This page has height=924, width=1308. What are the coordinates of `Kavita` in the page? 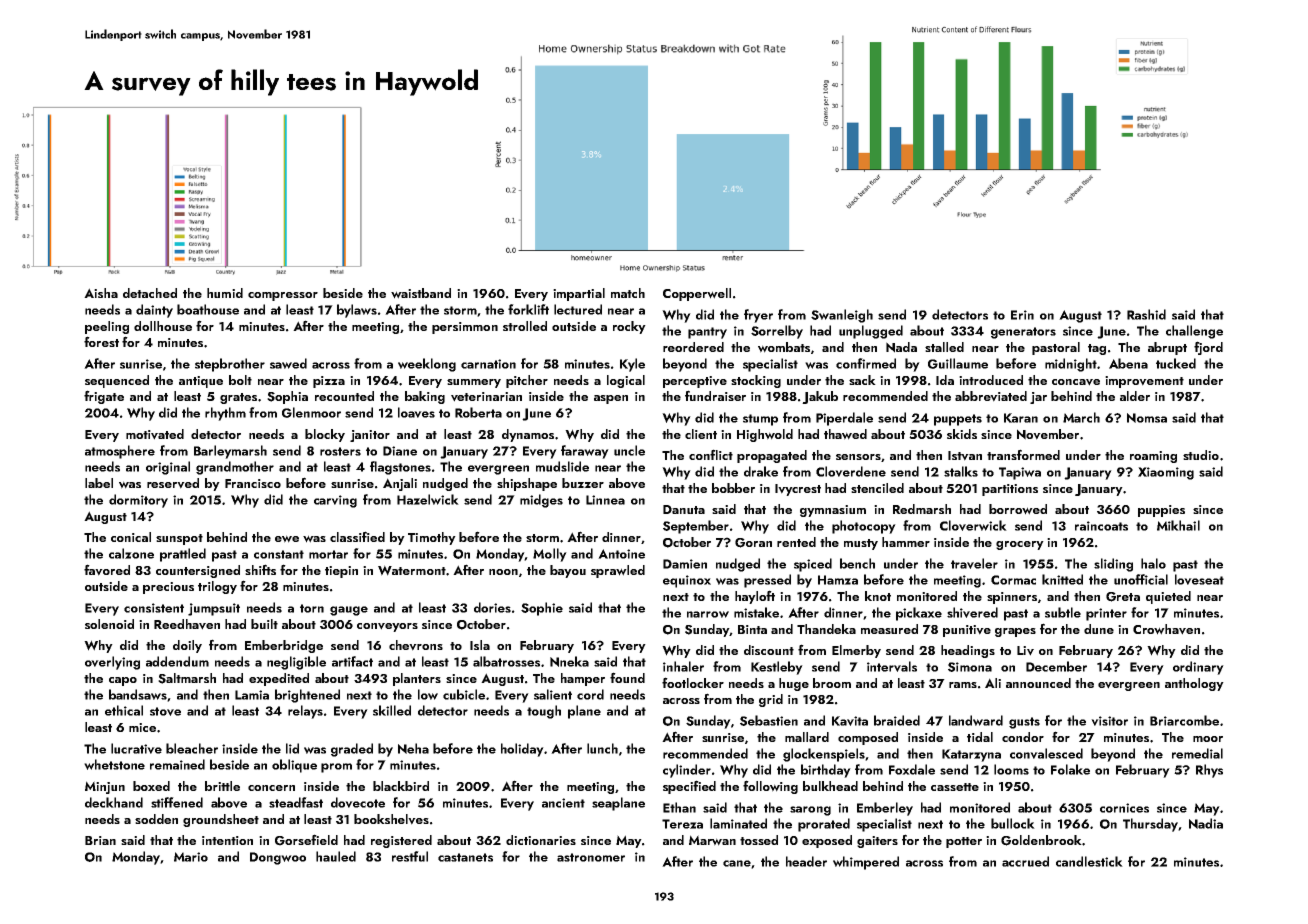 It's located at (850, 721).
